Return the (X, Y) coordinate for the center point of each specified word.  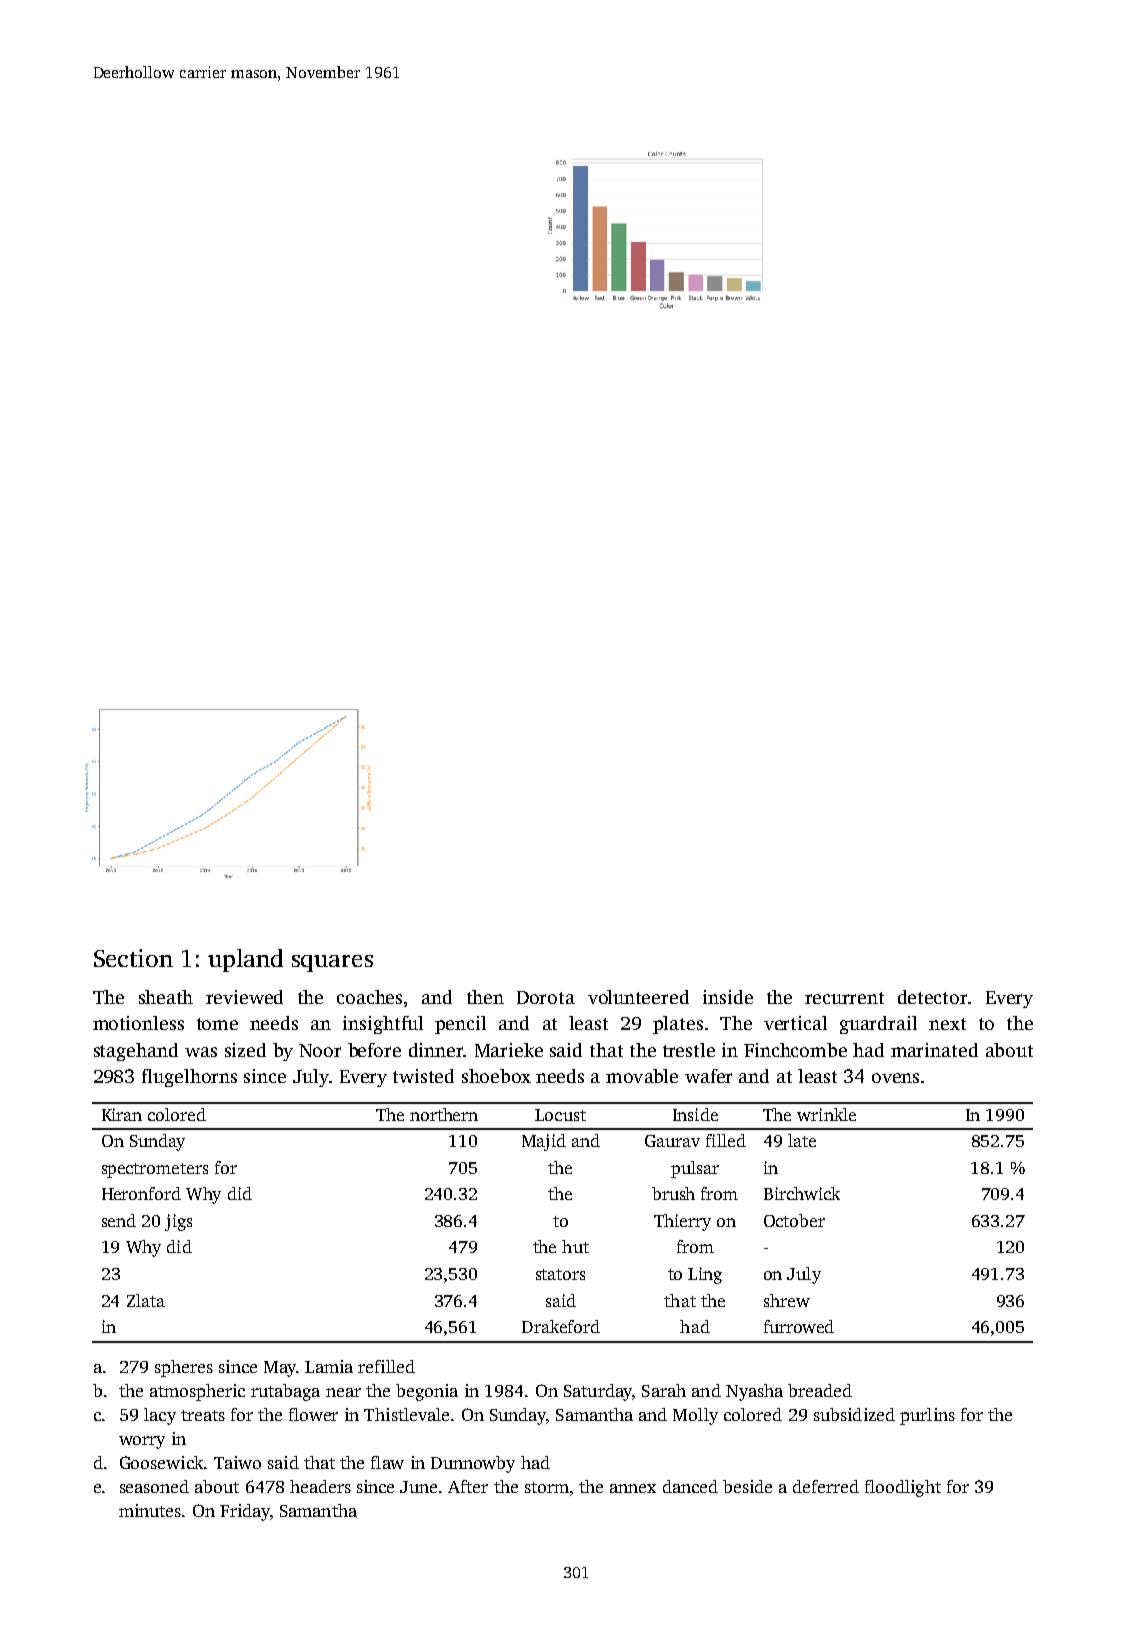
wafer (708, 1076)
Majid (544, 1142)
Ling (705, 1275)
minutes (150, 1510)
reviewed (244, 997)
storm (547, 1487)
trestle (689, 1050)
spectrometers (155, 1170)
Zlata (146, 1300)
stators (560, 1274)
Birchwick (802, 1193)
